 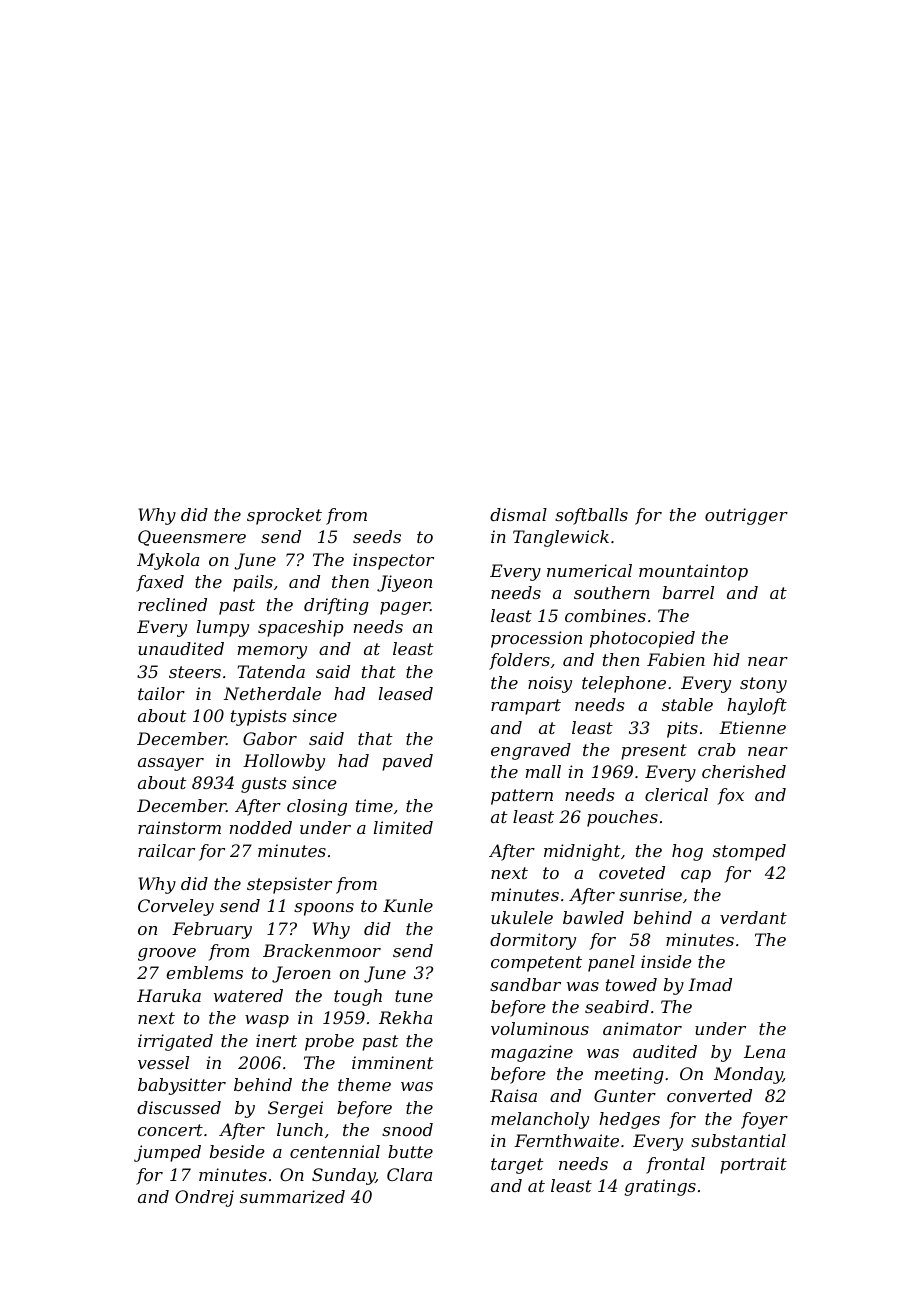 What do you see at coordinates (682, 729) in the page?
I see `pits` at bounding box center [682, 729].
